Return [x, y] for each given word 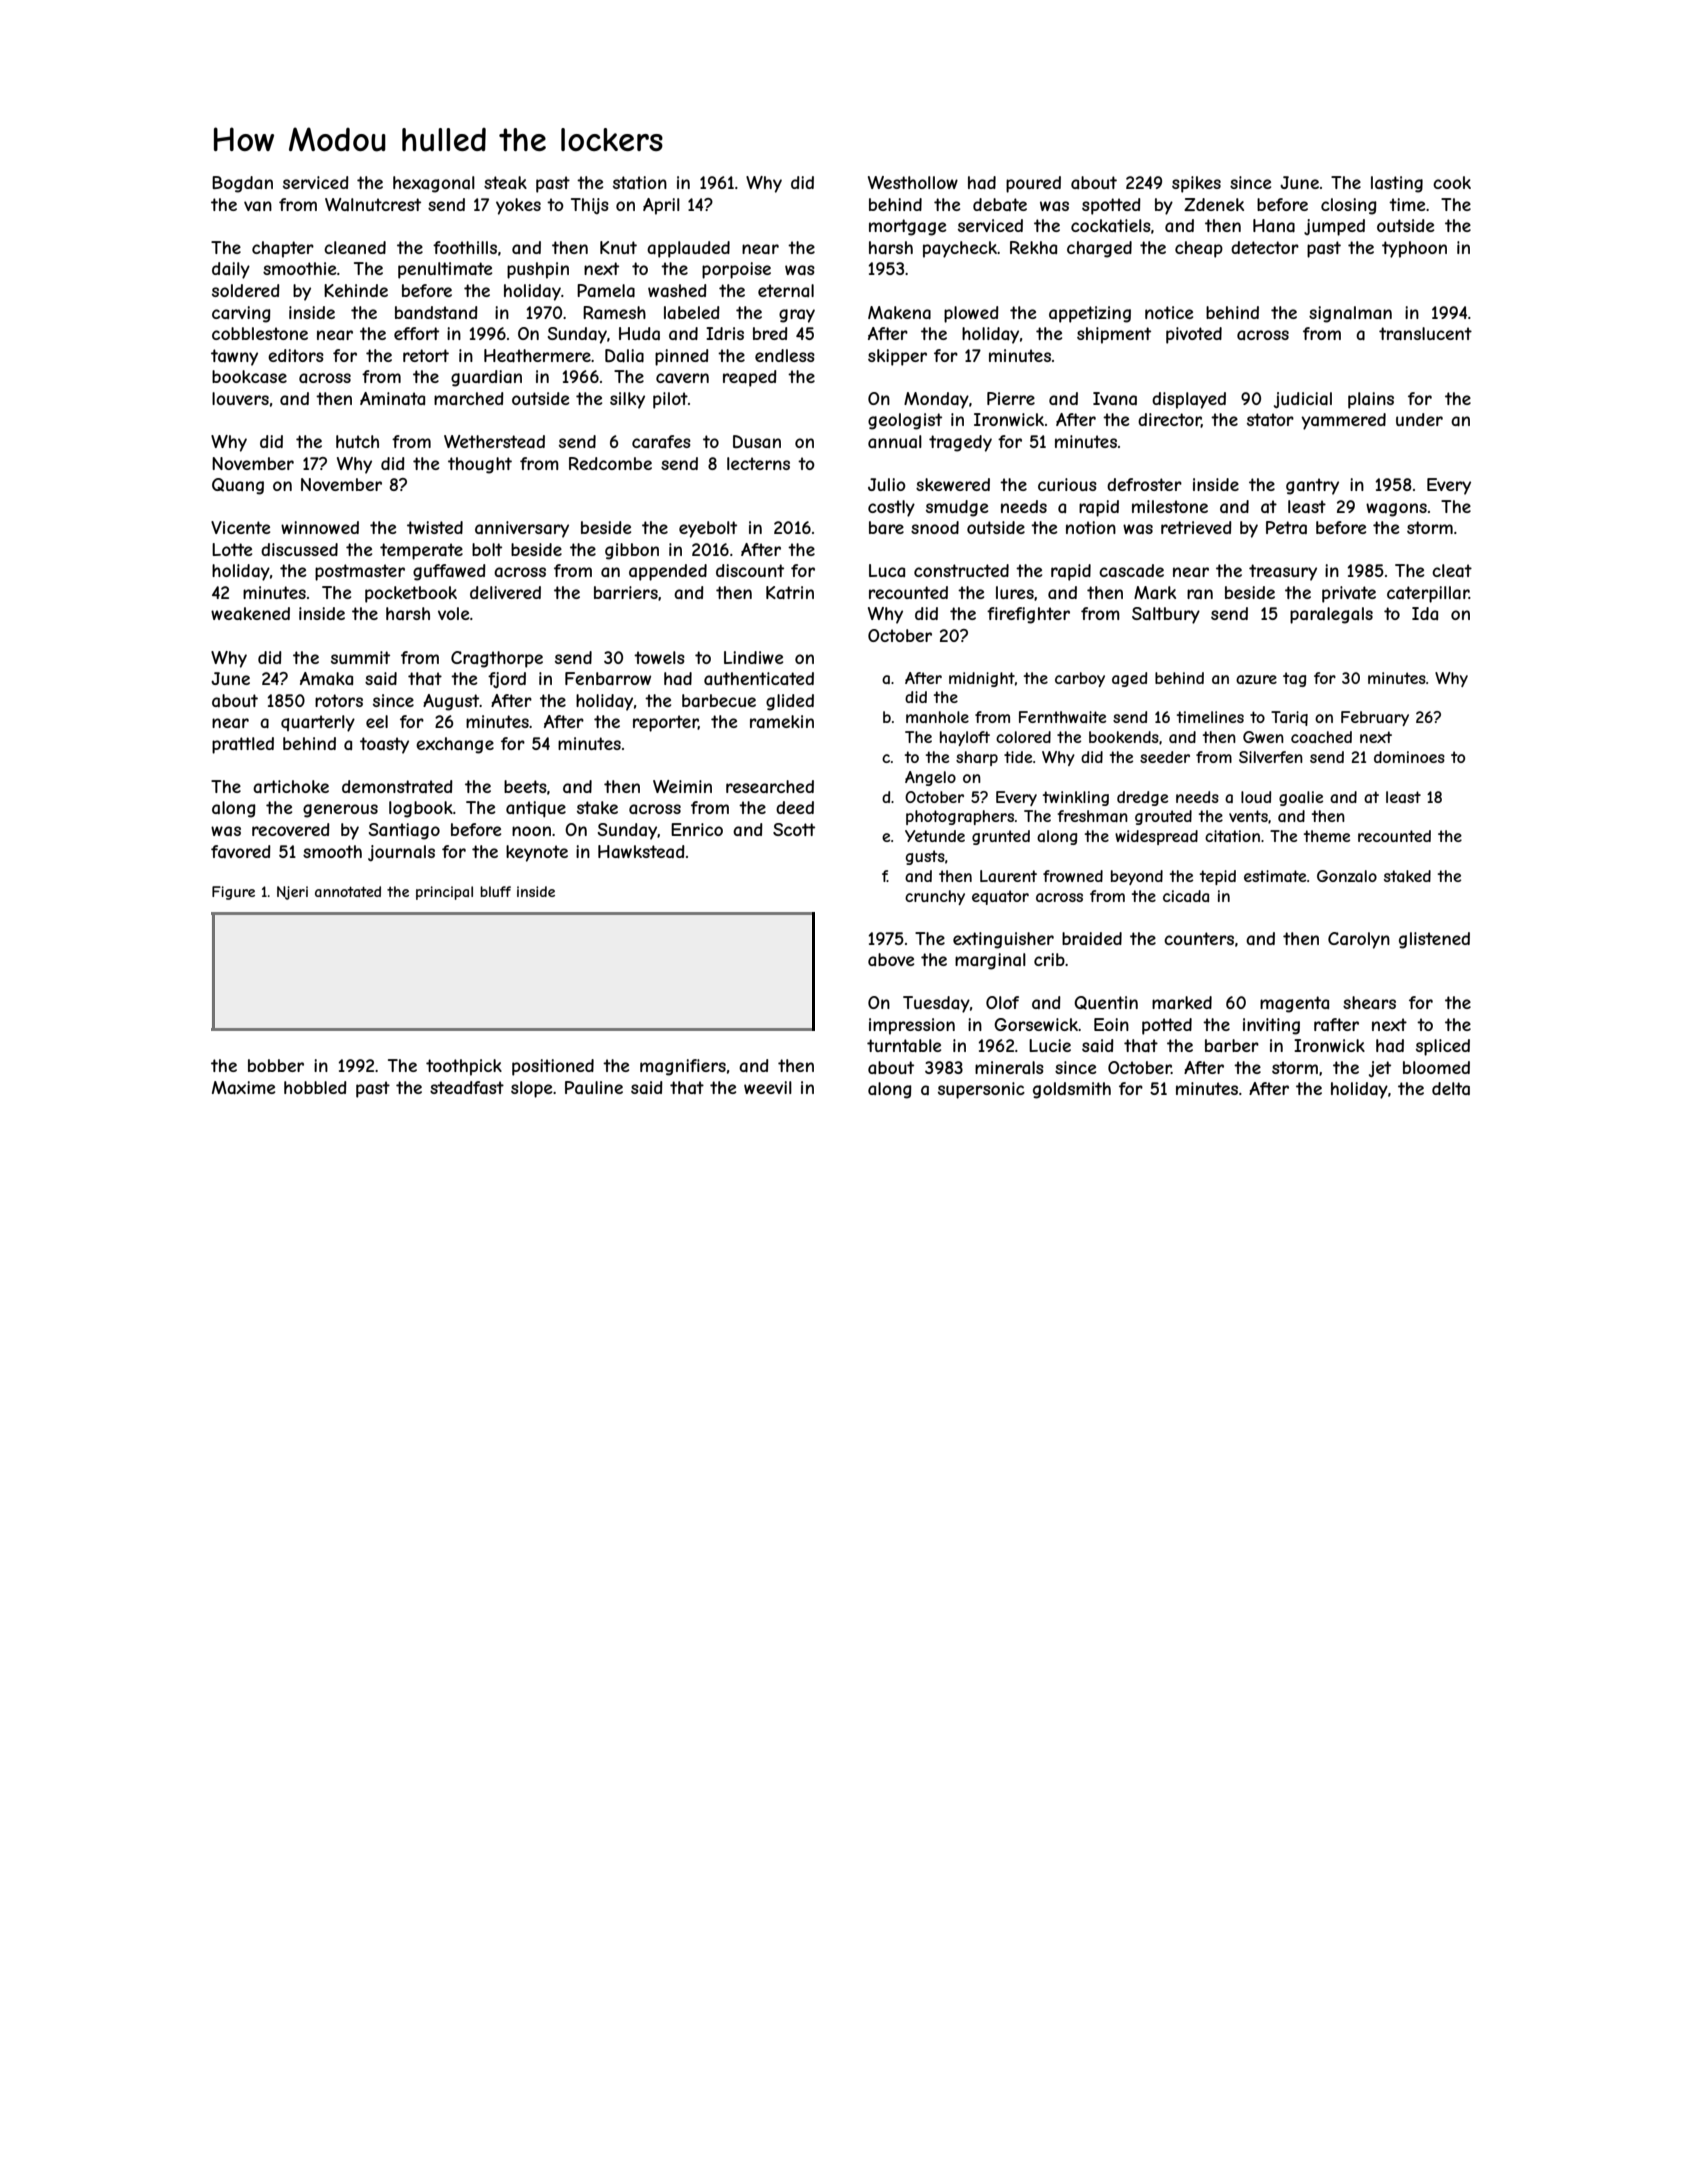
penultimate [445, 270]
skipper [897, 357]
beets [525, 786]
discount [750, 570]
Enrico [697, 829]
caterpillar [1428, 594]
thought [480, 465]
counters [1199, 938]
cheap [1199, 249]
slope [531, 1089]
